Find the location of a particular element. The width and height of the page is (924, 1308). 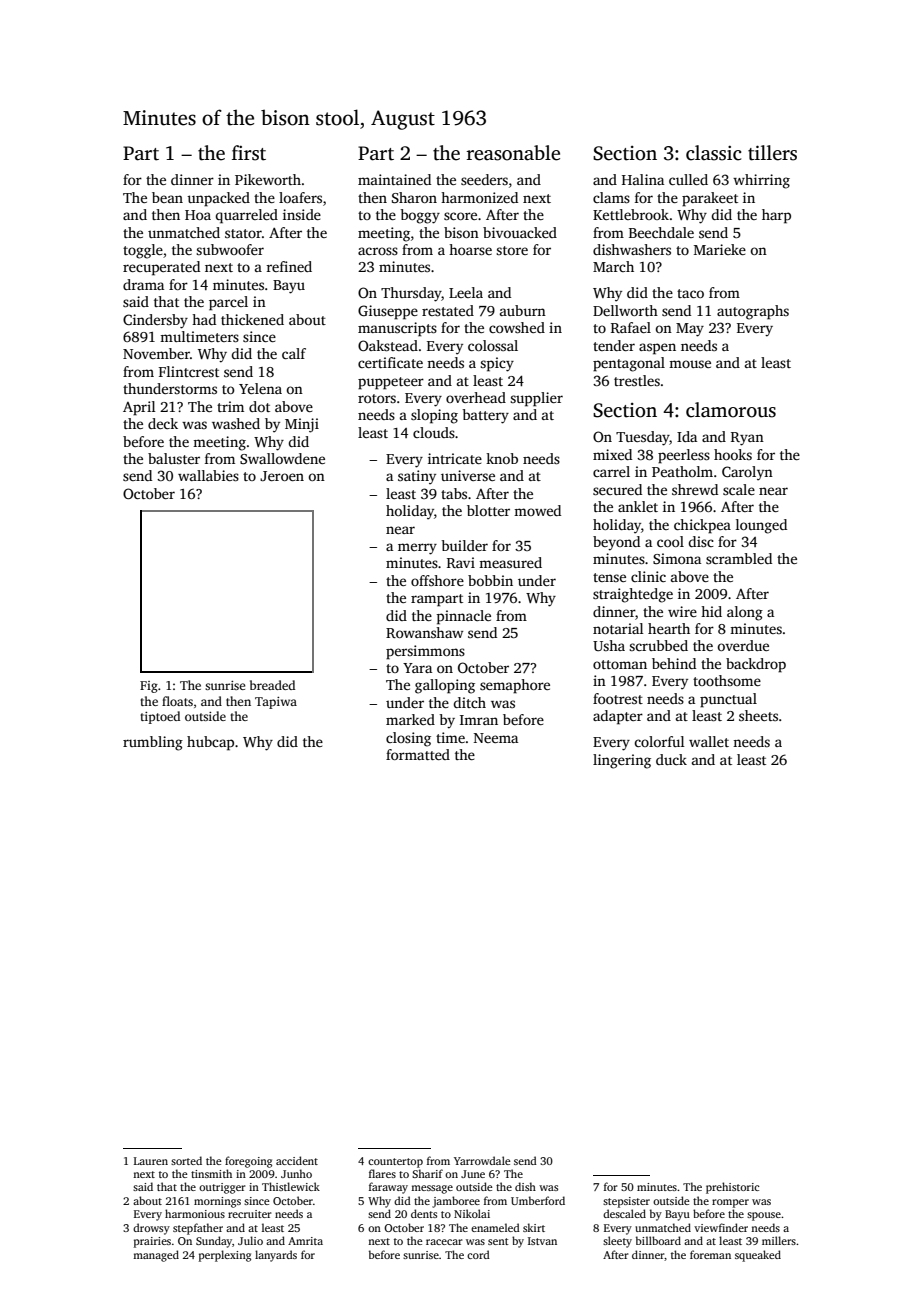

hubcap is located at coordinates (210, 743).
